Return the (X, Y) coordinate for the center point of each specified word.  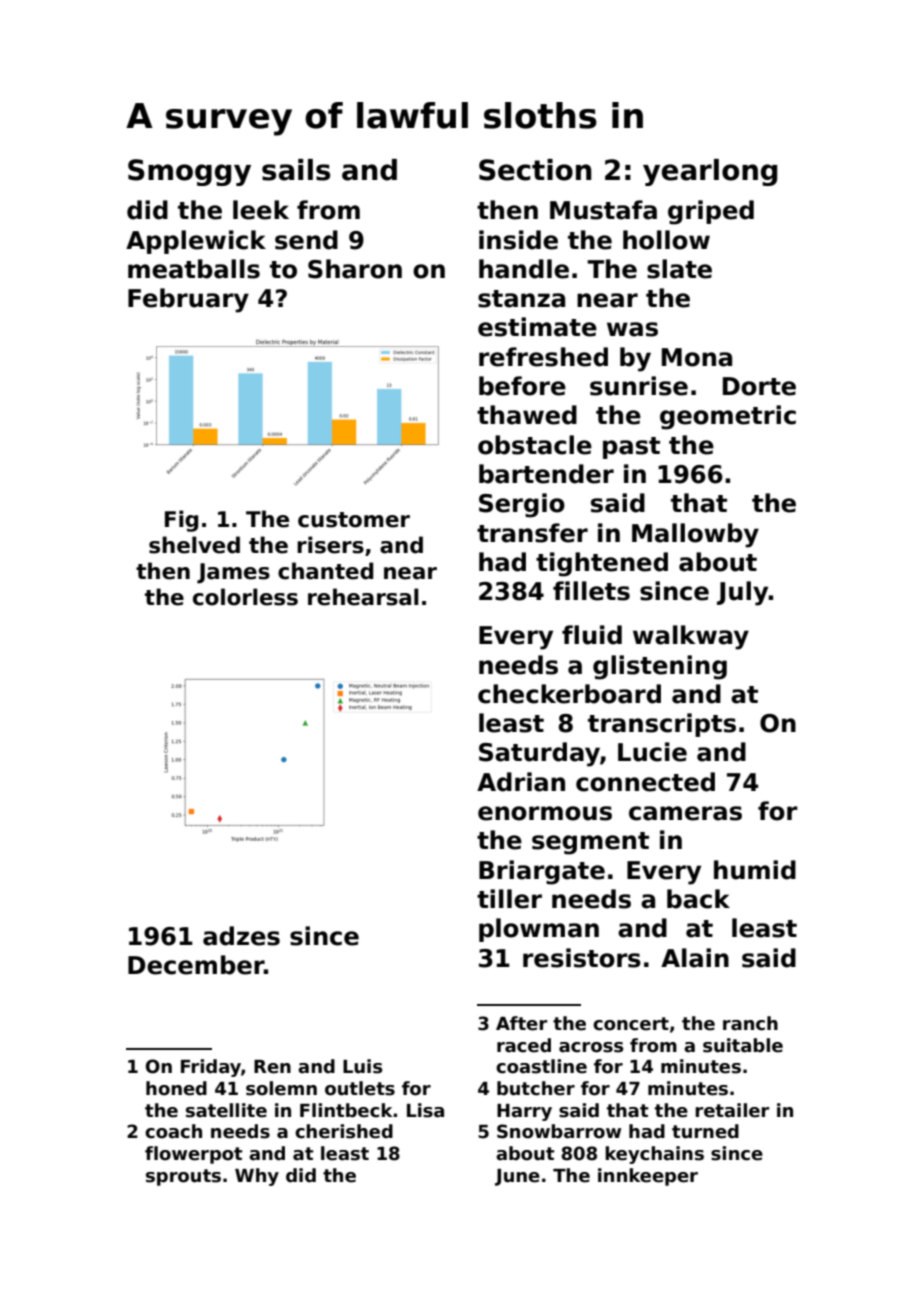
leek (261, 210)
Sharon (355, 269)
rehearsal (363, 597)
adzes (241, 936)
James (233, 573)
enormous (545, 813)
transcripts (662, 725)
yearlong (710, 172)
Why (257, 1177)
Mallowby (695, 535)
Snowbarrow (559, 1131)
